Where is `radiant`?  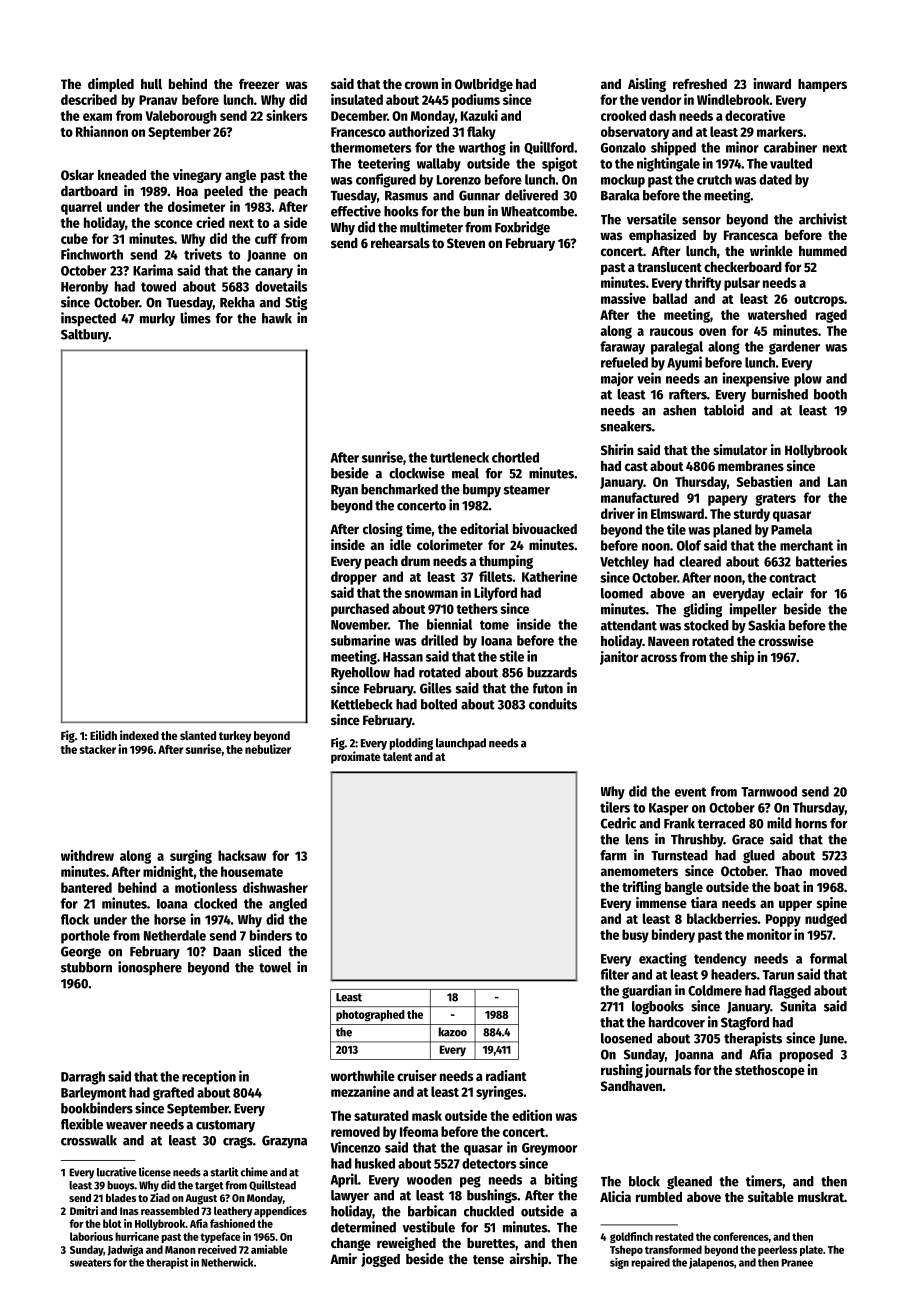 radiant is located at coordinates (506, 1075).
